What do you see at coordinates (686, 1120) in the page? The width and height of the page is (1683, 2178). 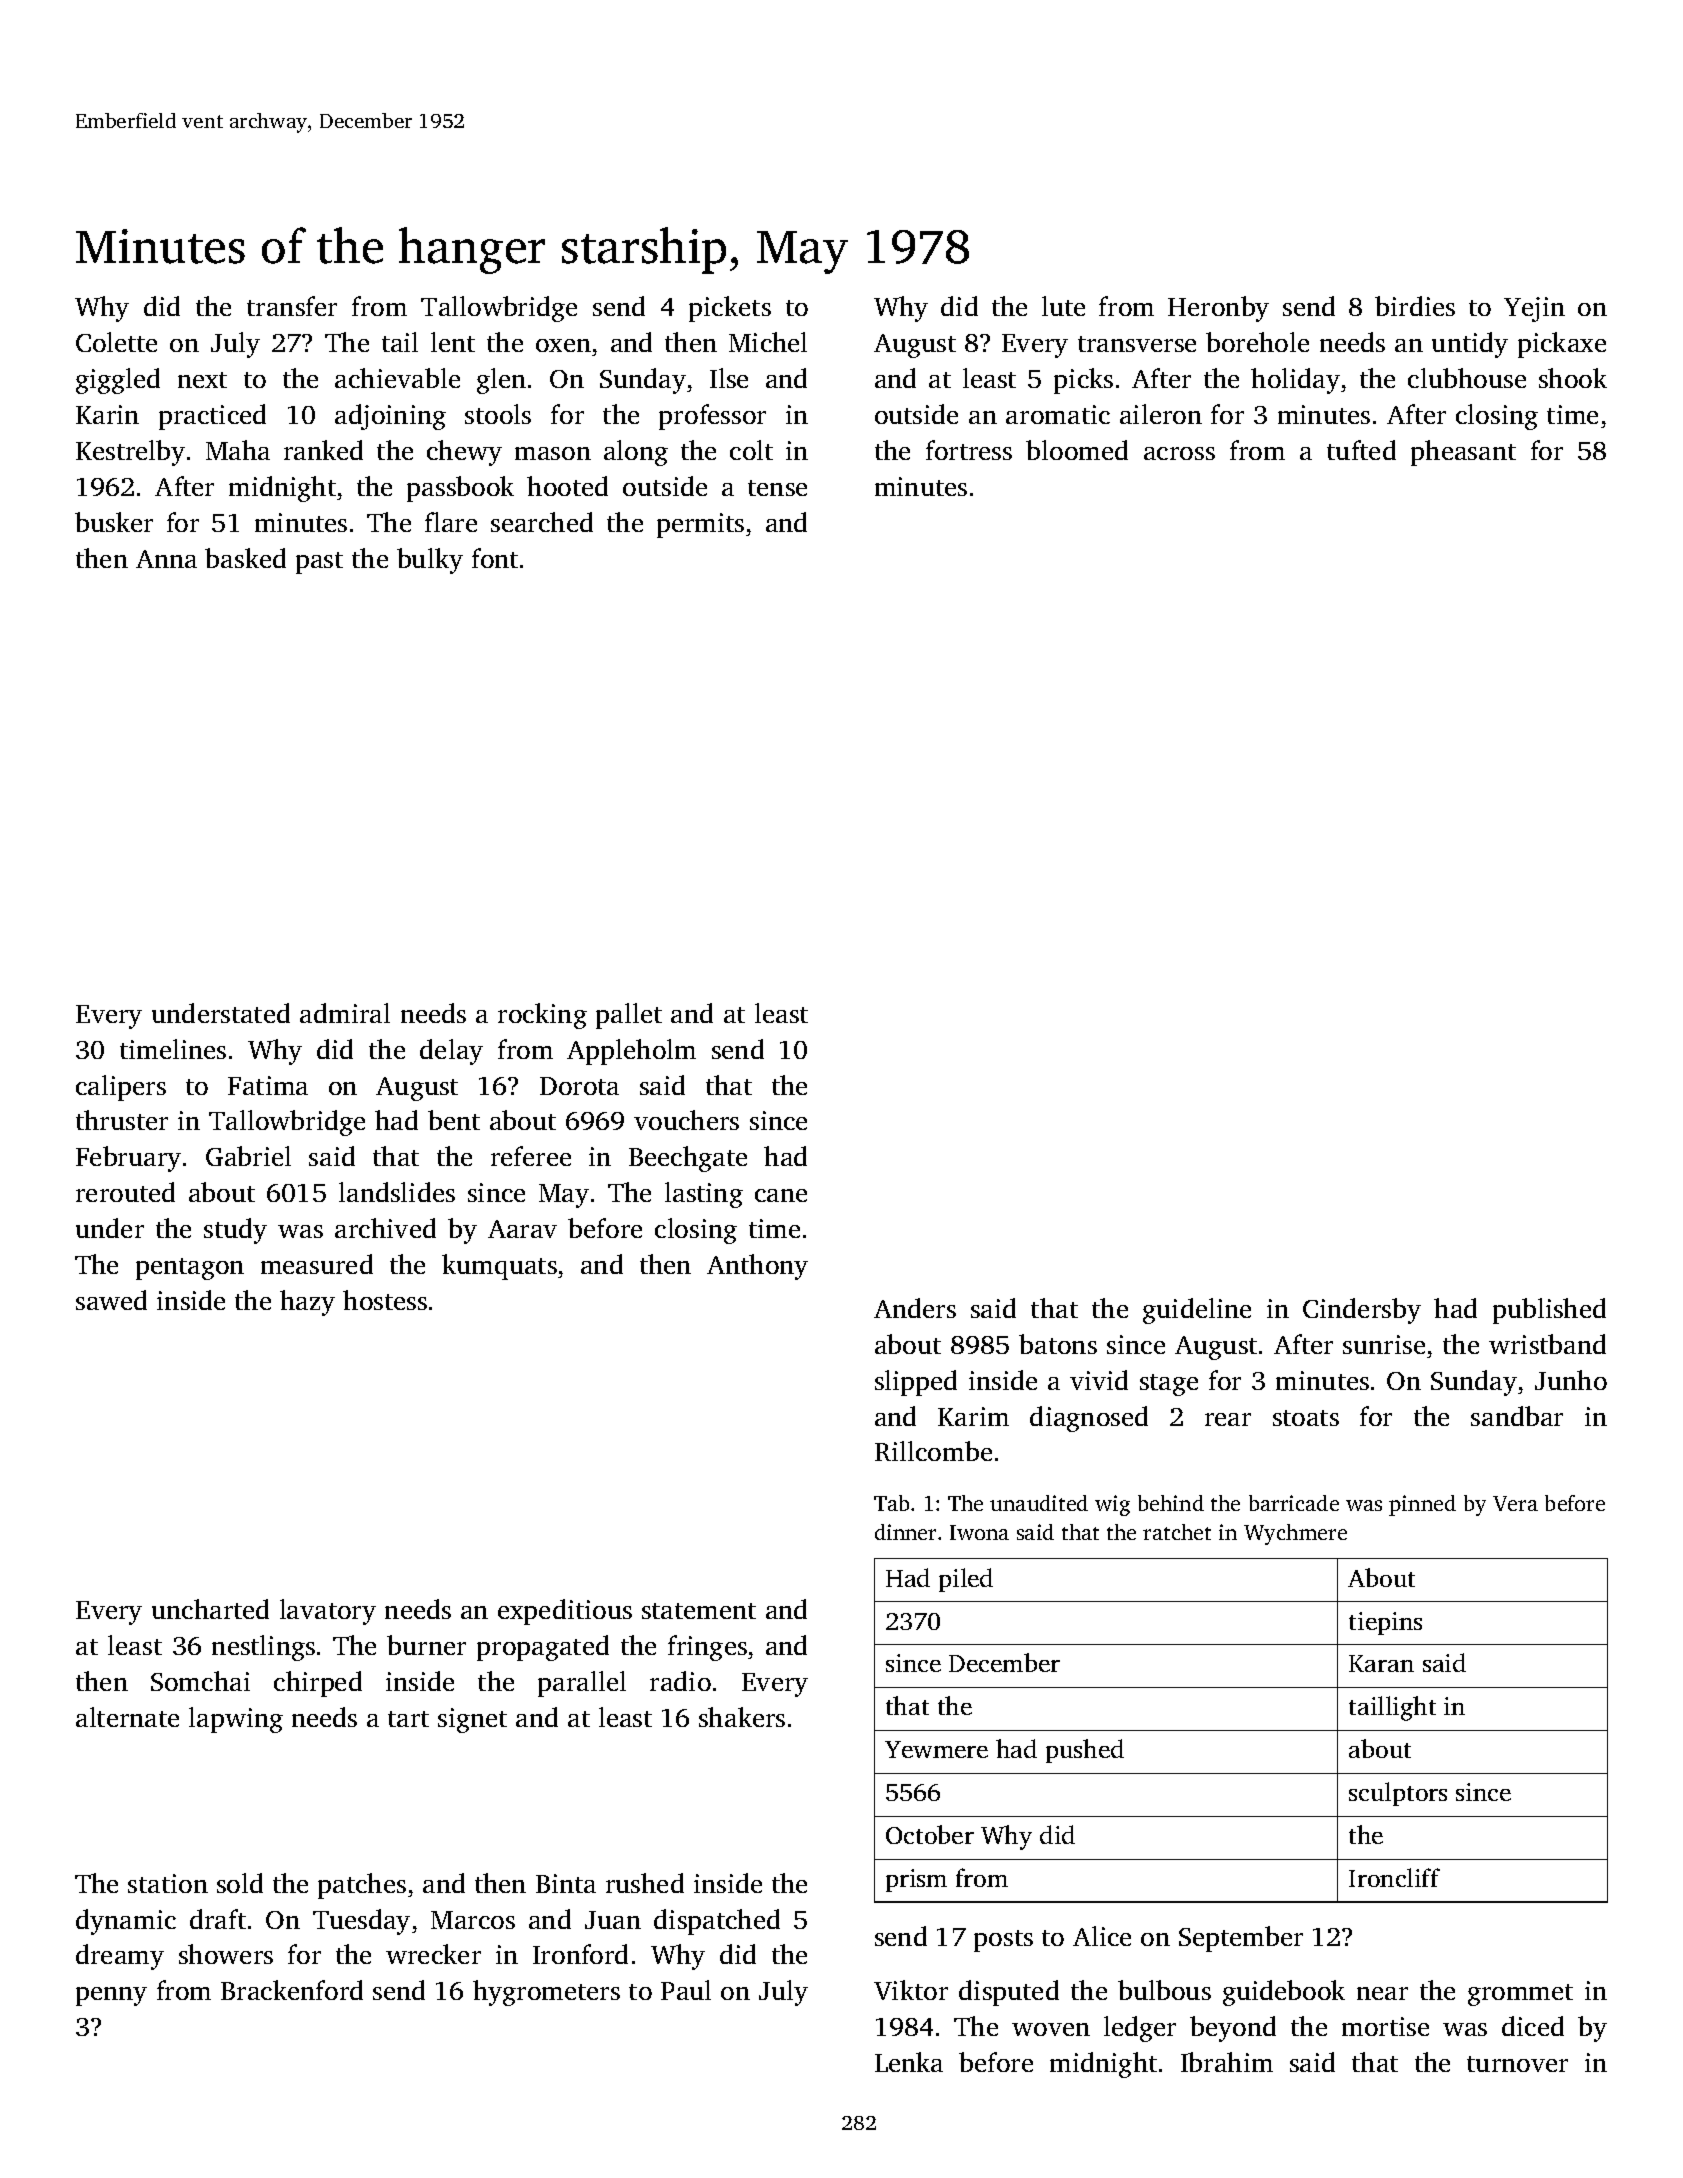 I see `vouchers` at bounding box center [686, 1120].
